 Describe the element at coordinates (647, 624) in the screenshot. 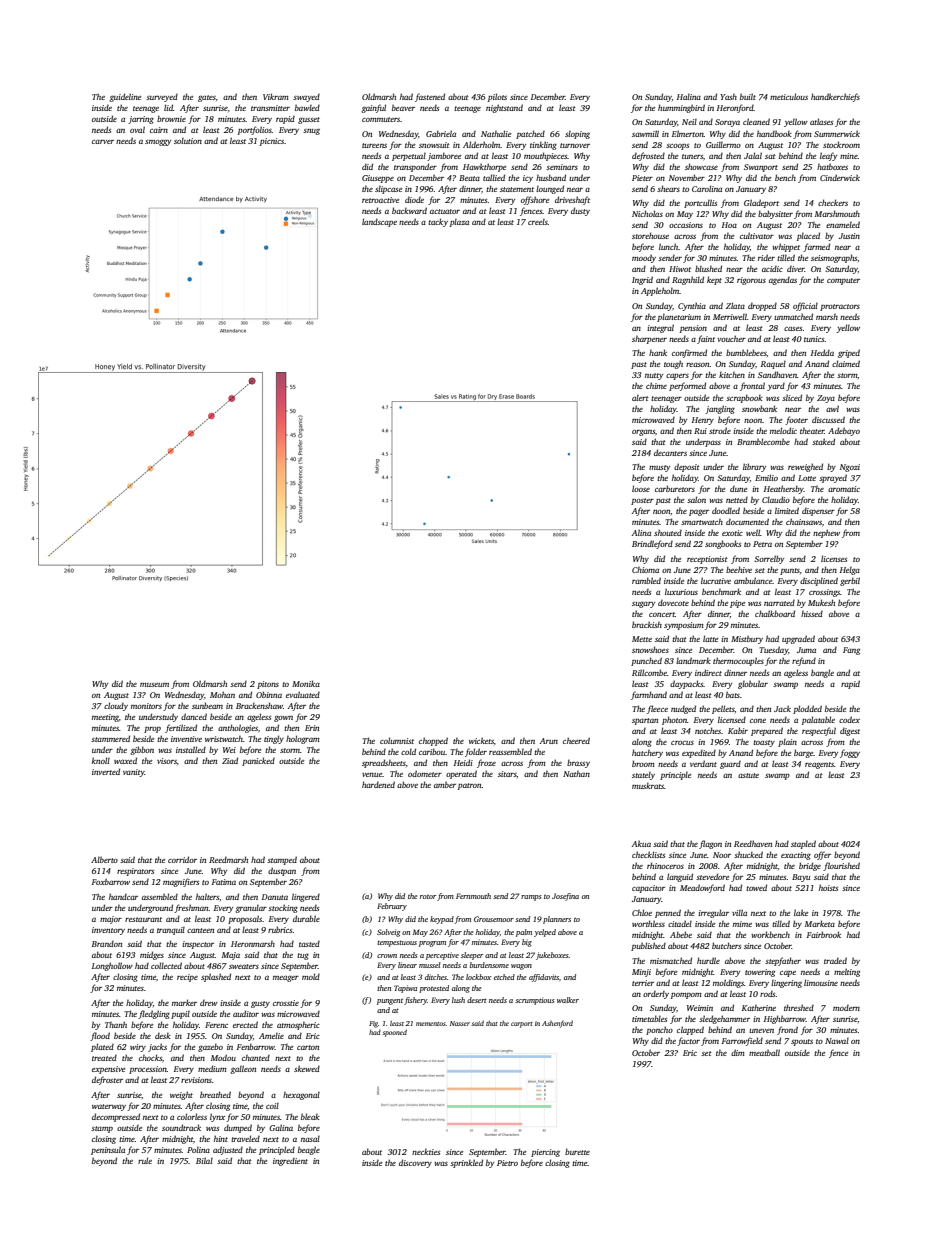

I see `brackish` at that location.
